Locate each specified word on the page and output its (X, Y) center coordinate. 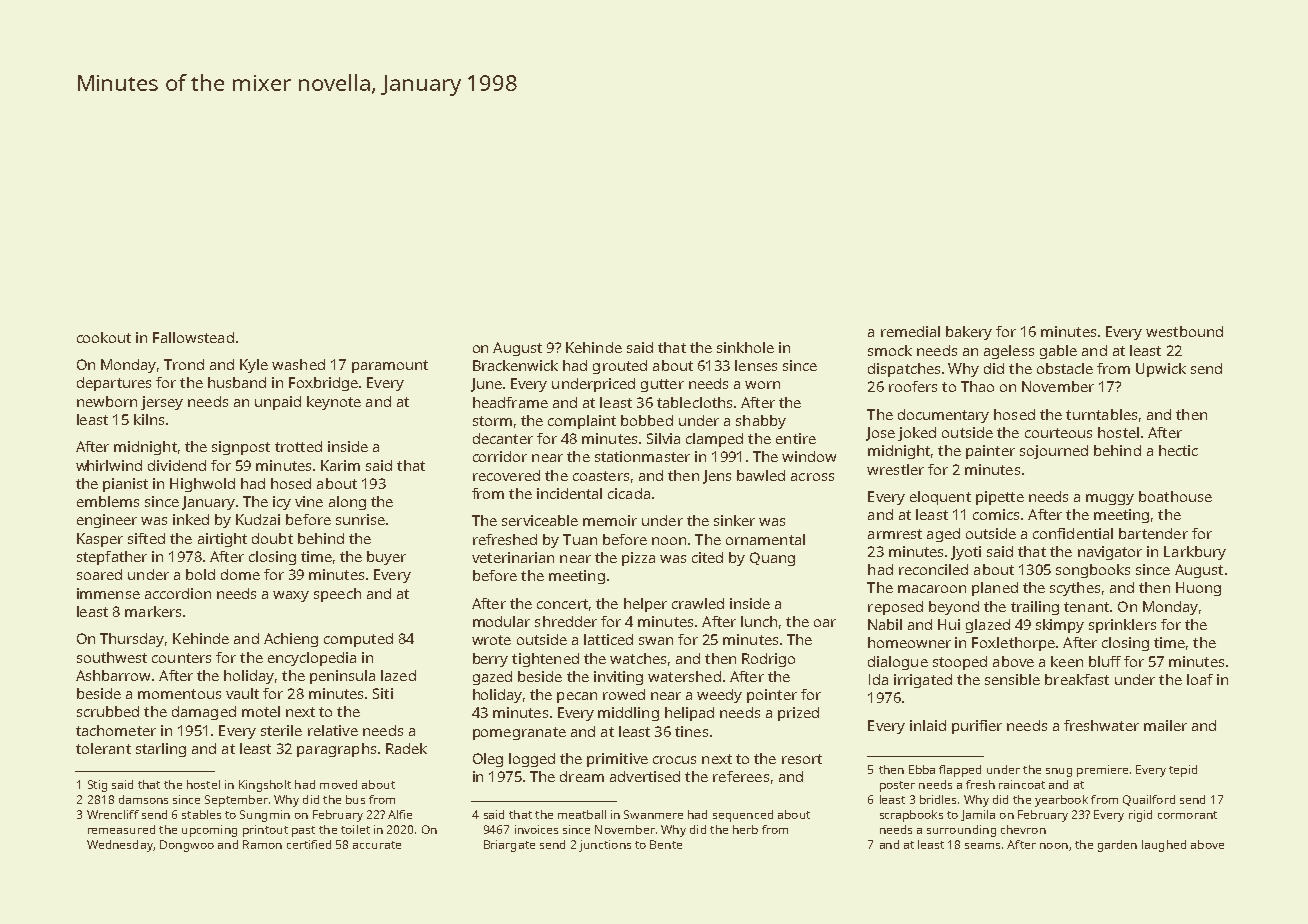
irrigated (923, 681)
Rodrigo (768, 660)
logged (532, 760)
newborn (107, 401)
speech (337, 595)
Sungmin (265, 816)
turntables (1101, 414)
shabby (761, 422)
